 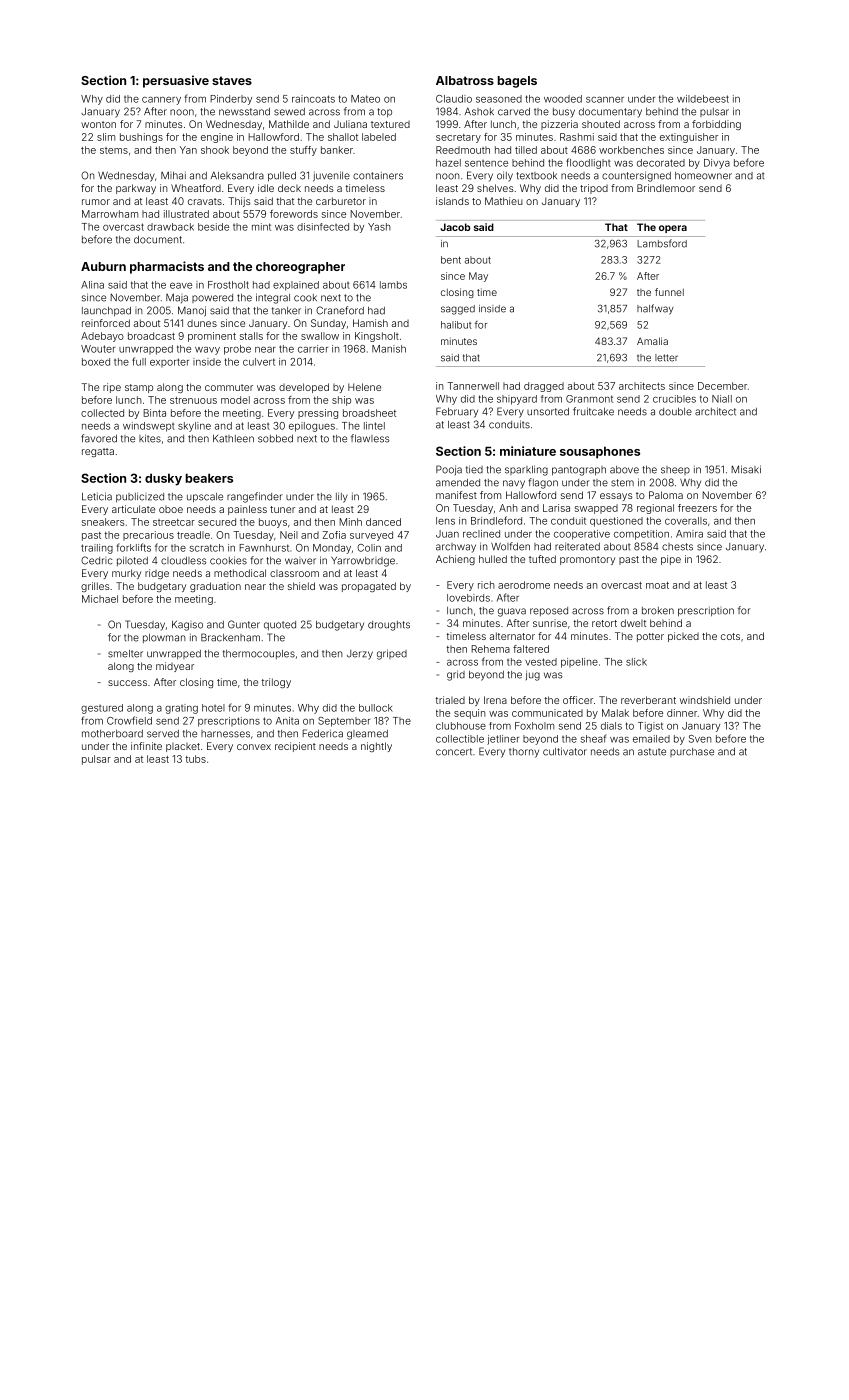 What do you see at coordinates (517, 82) in the page?
I see `bagels` at bounding box center [517, 82].
